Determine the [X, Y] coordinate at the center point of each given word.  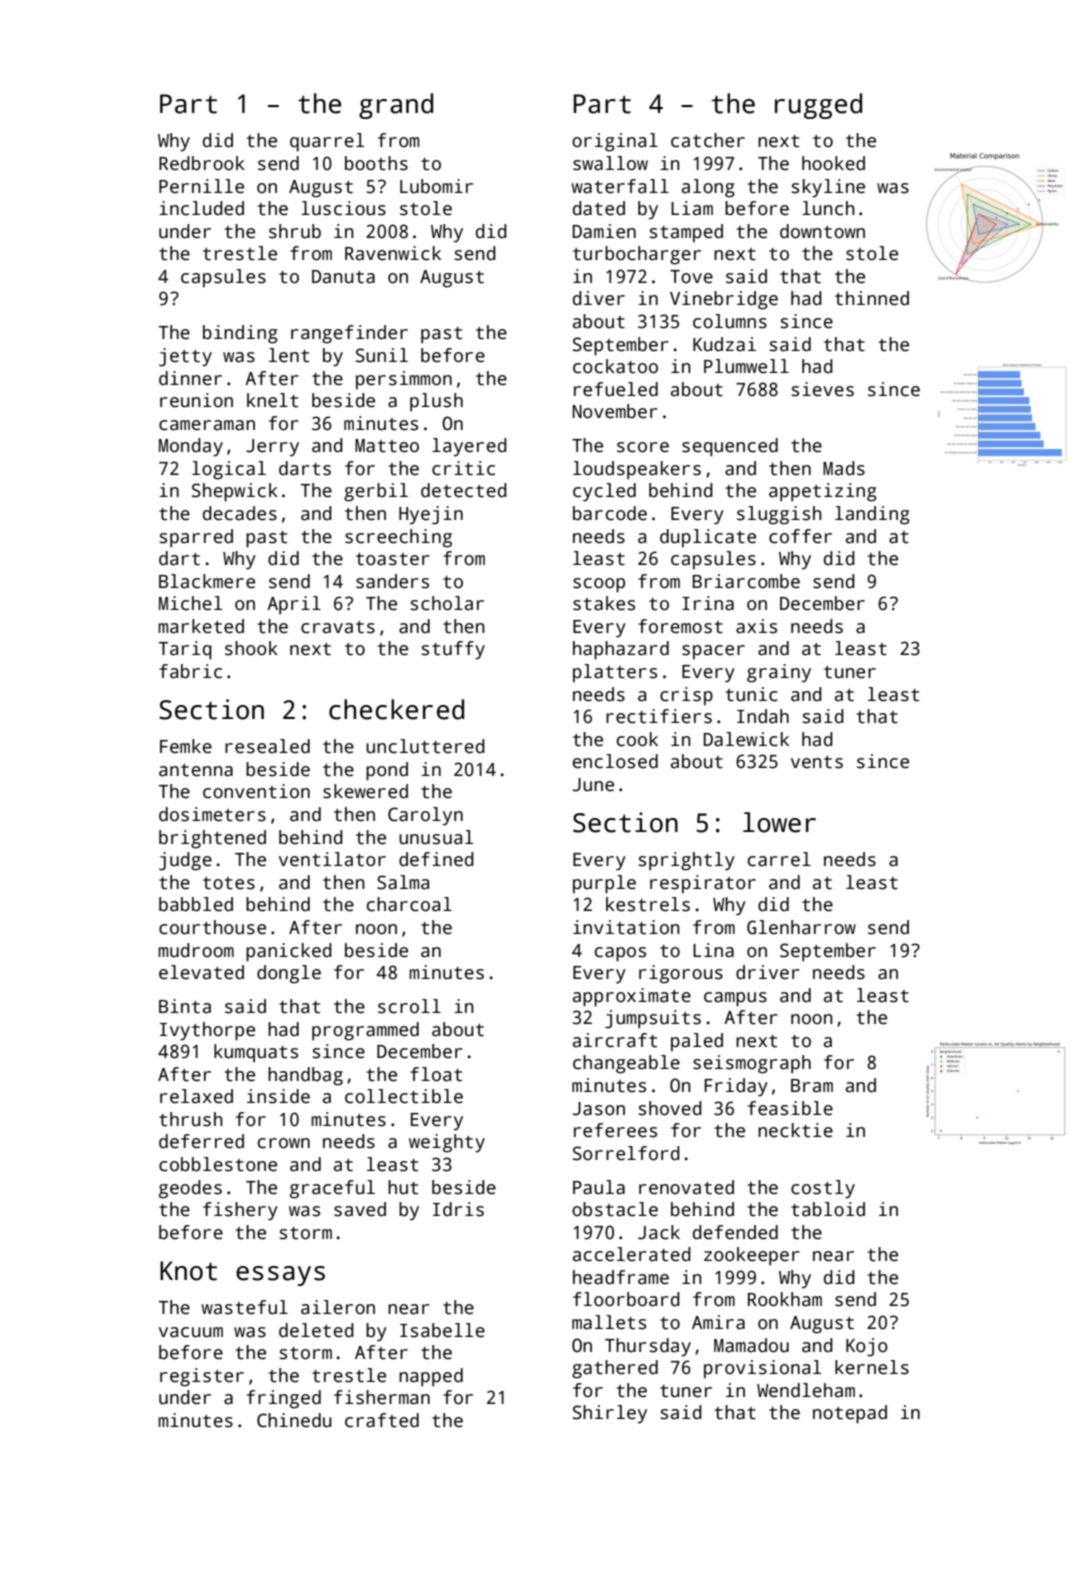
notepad [850, 1414]
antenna [196, 770]
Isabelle [442, 1330]
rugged [818, 106]
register [202, 1377]
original [615, 142]
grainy [779, 673]
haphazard [621, 650]
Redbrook [202, 163]
